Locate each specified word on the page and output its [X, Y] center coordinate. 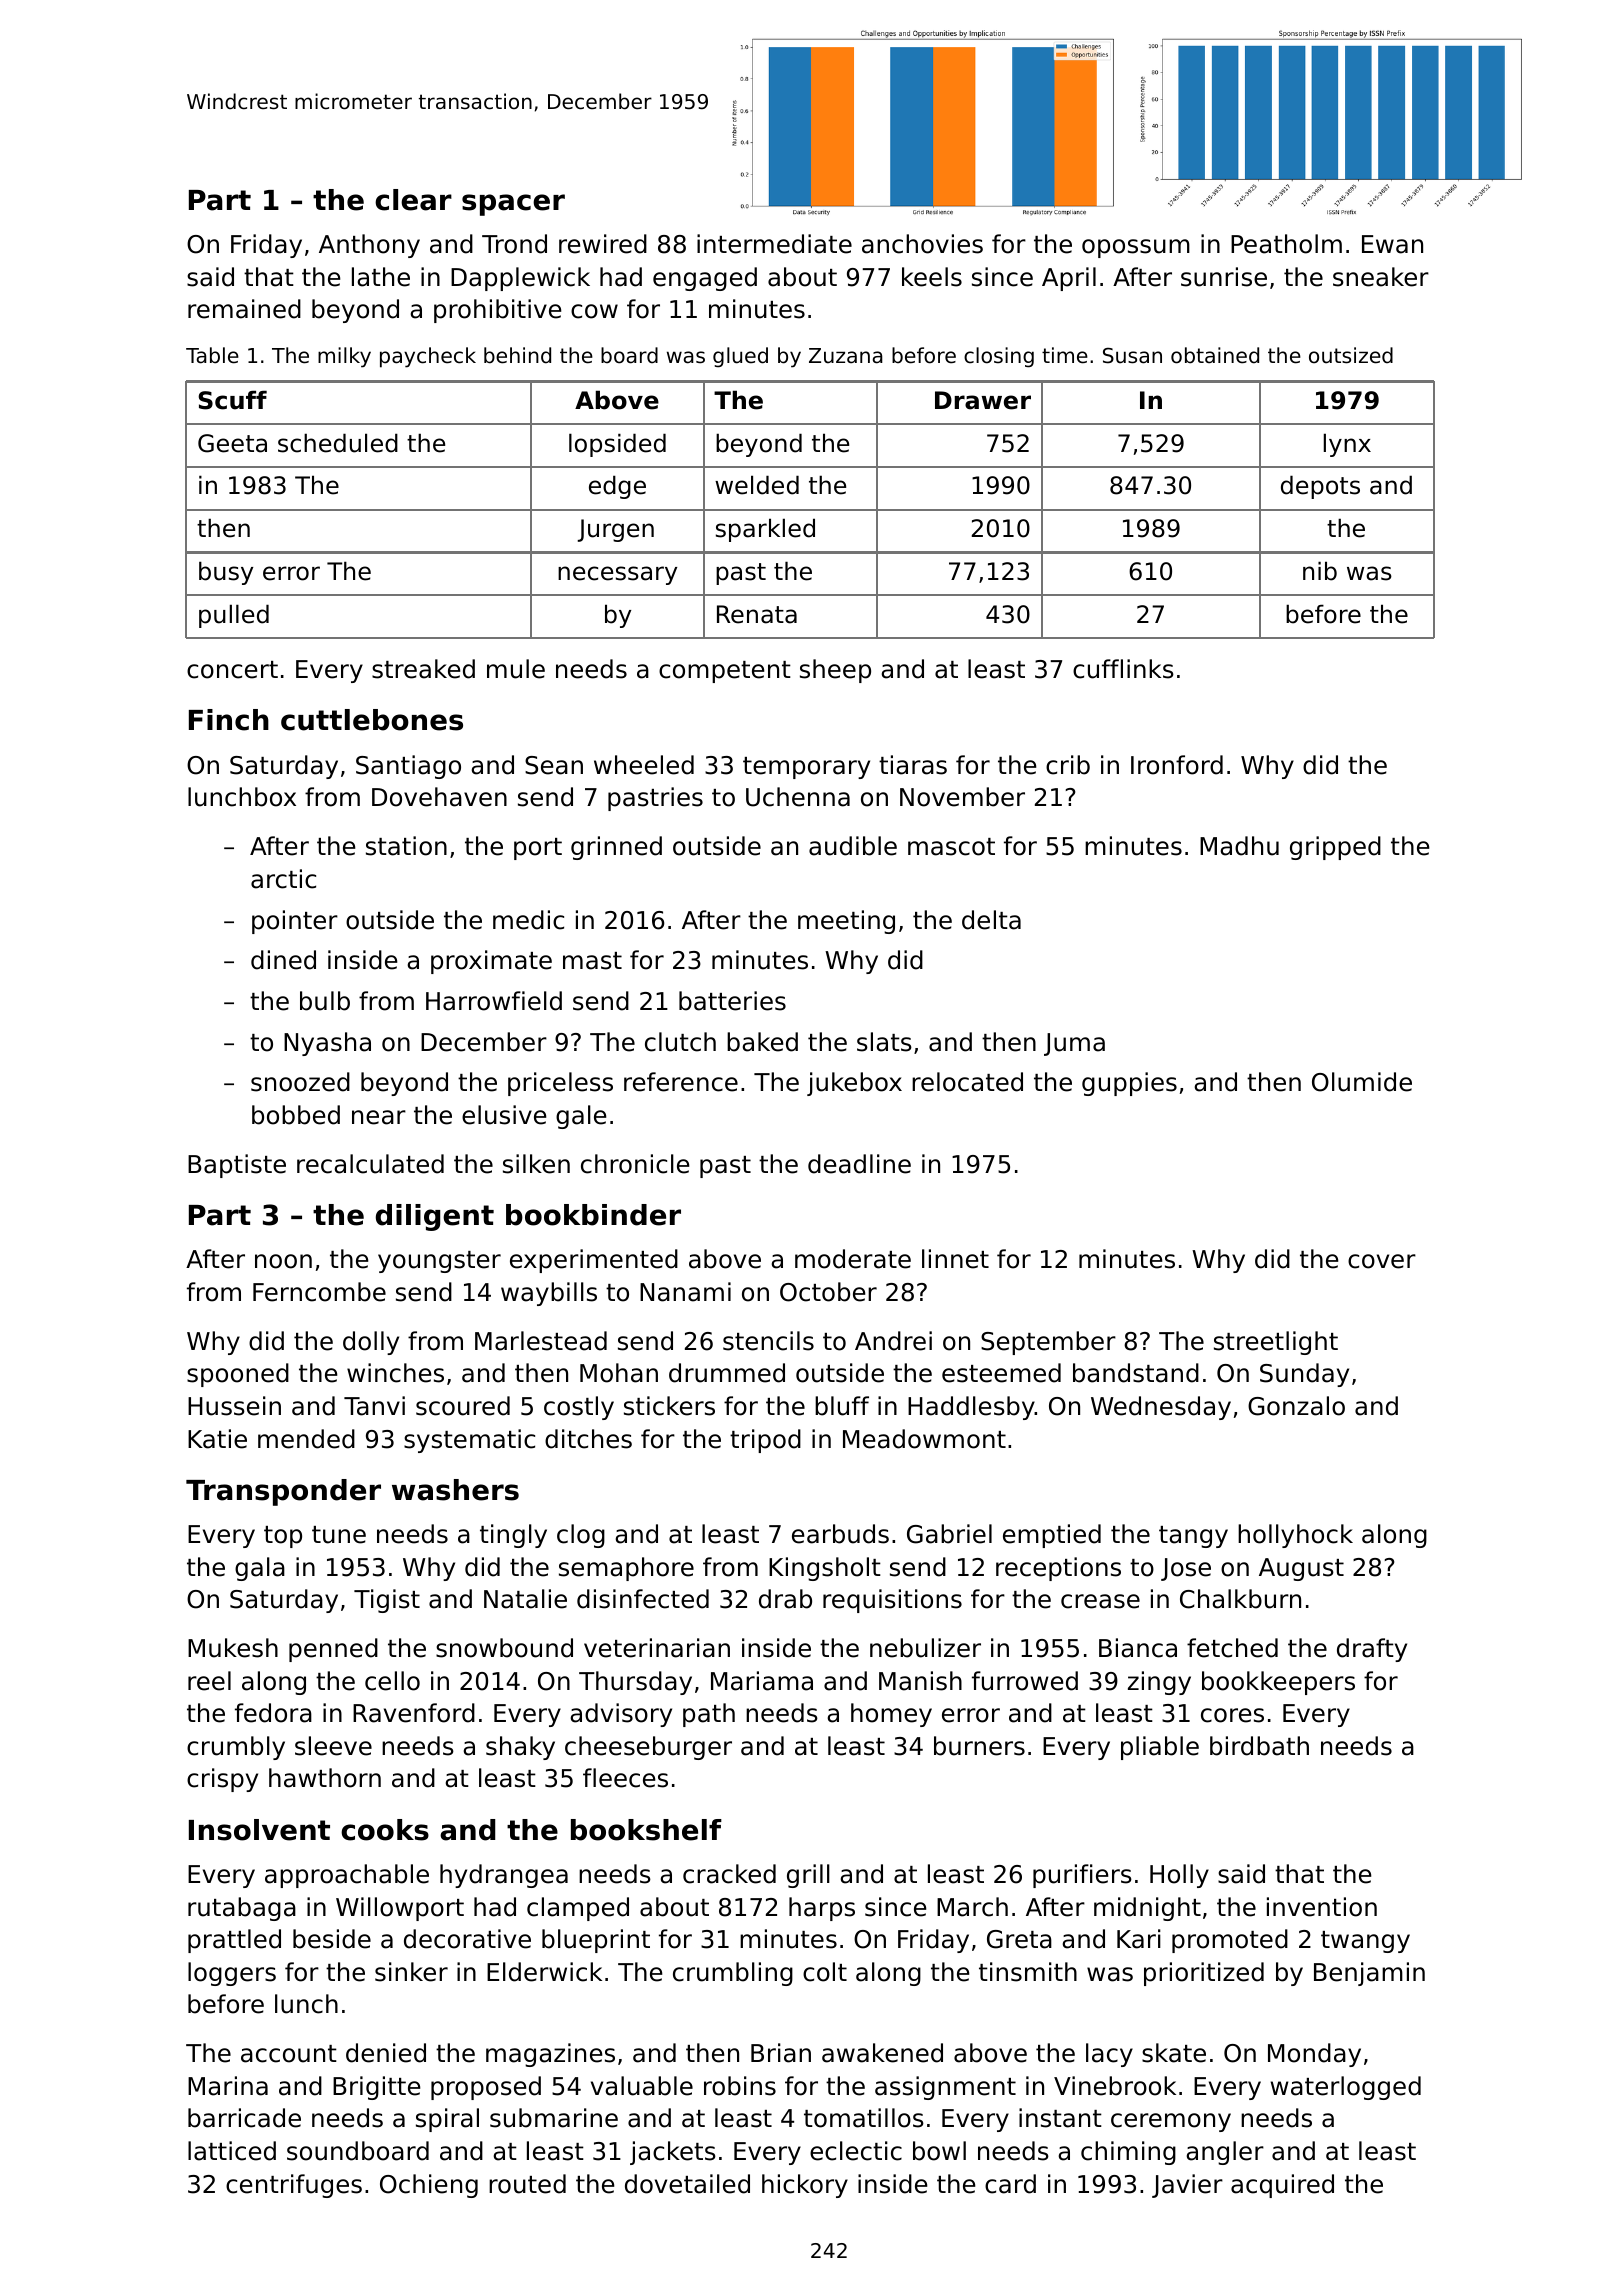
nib [1320, 571]
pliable [1160, 1748]
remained [244, 309]
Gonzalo [1296, 1406]
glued [740, 357]
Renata [757, 614]
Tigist [387, 1601]
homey [891, 1715]
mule [516, 669]
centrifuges [294, 2186]
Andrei [893, 1341]
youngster [439, 1262]
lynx [1347, 445]
